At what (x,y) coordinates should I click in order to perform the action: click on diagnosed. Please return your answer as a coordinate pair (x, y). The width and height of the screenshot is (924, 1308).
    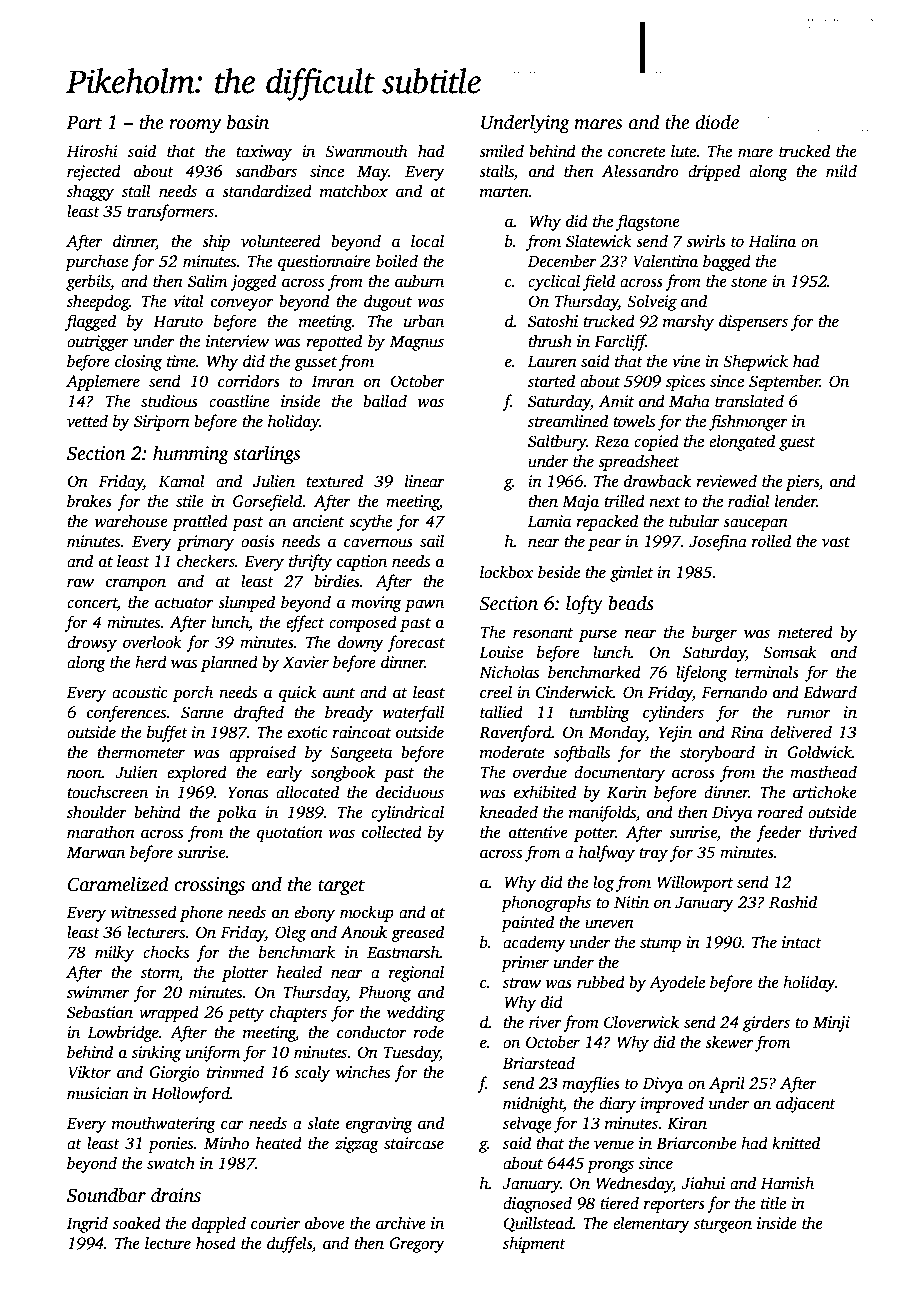
    Looking at the image, I should click on (537, 1204).
